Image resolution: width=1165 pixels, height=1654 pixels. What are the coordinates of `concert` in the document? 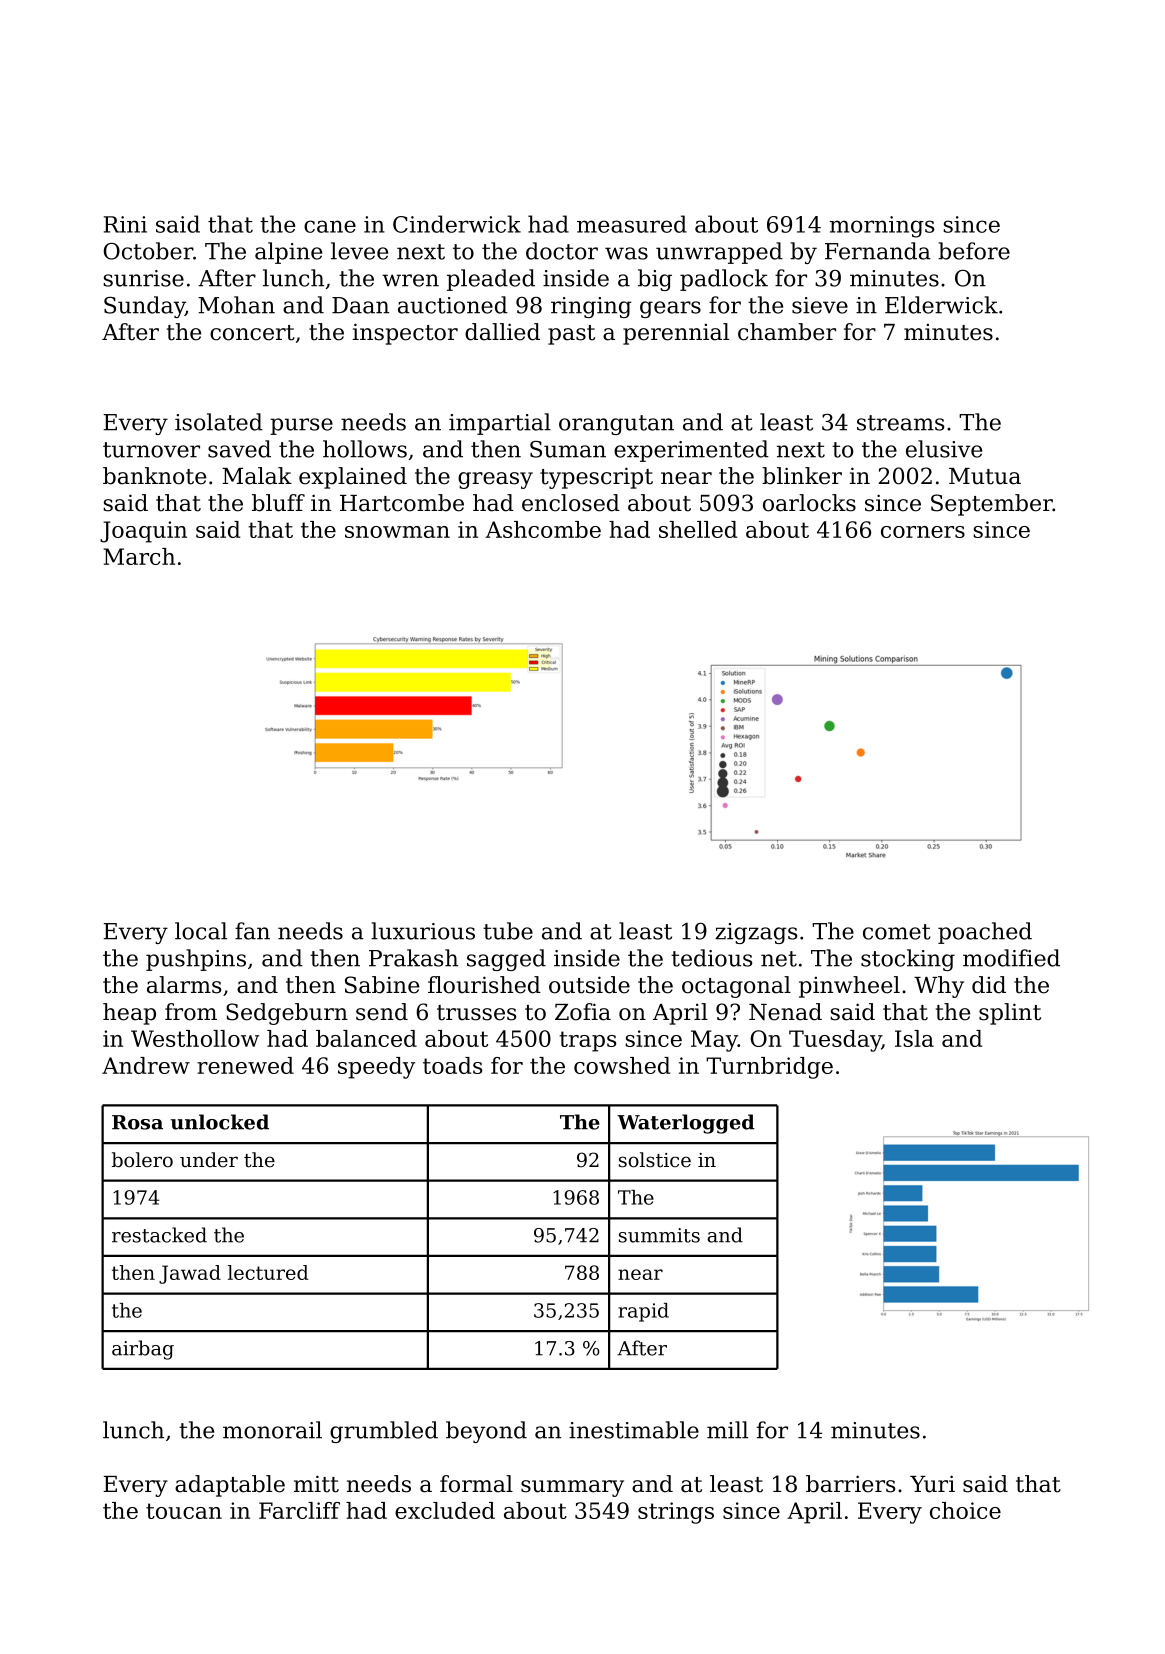 It's located at (252, 333).
